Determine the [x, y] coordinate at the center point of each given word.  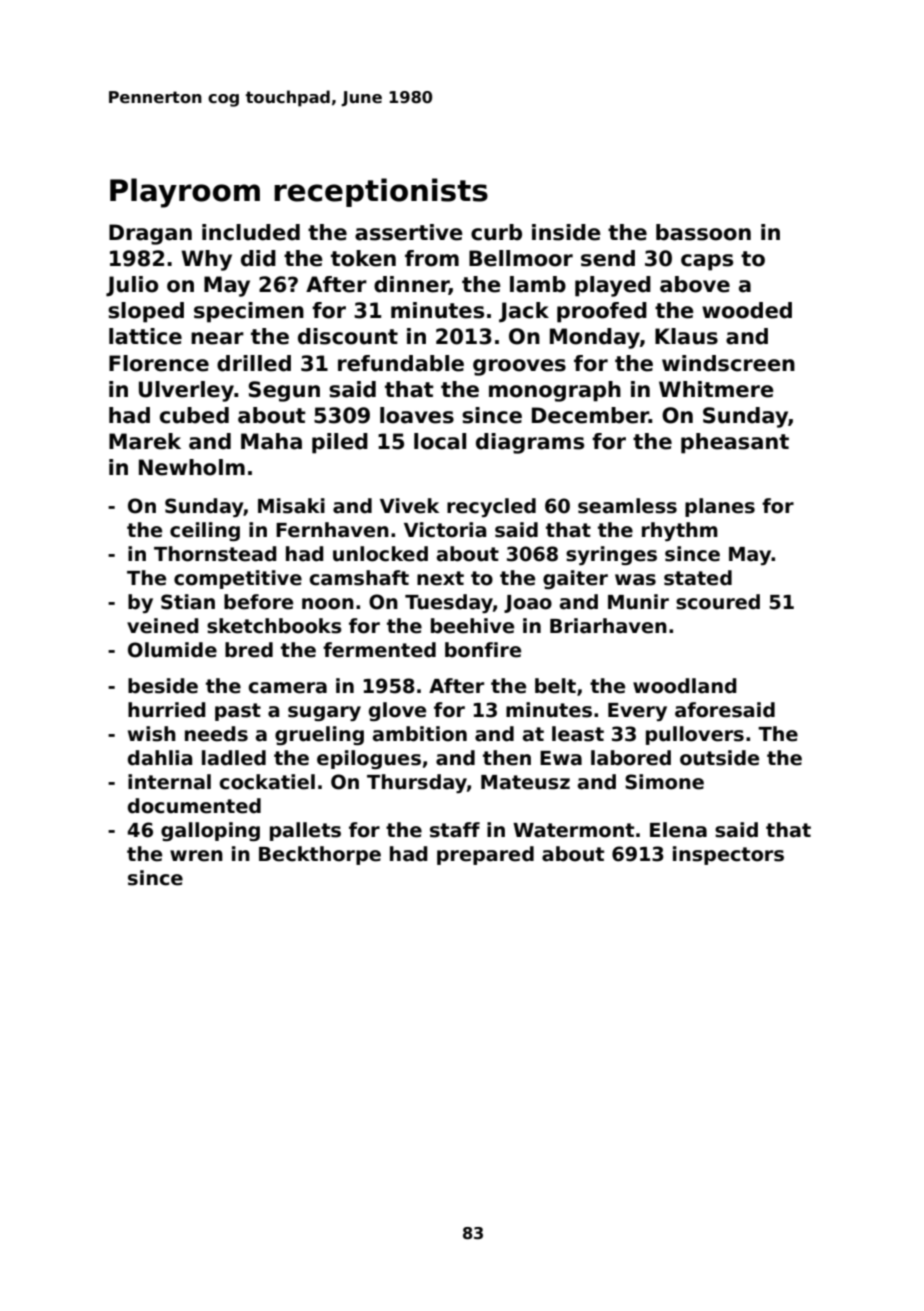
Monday [595, 338]
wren [196, 856]
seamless [627, 506]
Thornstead [215, 554]
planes [720, 507]
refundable [401, 363]
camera [287, 688]
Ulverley [186, 391]
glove [397, 711]
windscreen [728, 363]
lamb [538, 284]
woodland [685, 686]
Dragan [150, 234]
